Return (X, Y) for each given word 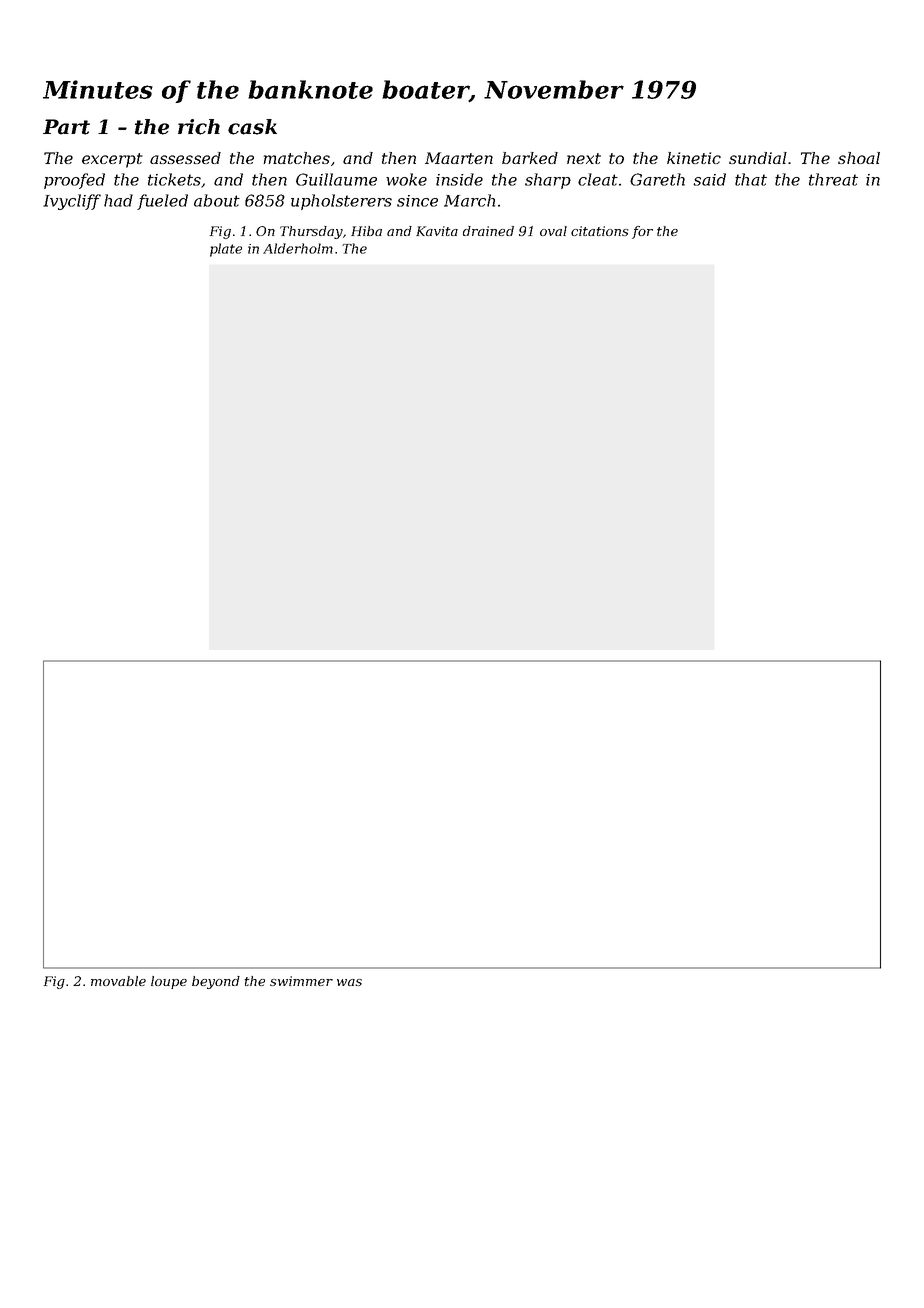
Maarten (459, 158)
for (642, 232)
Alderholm (298, 248)
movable (118, 981)
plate (226, 250)
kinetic (694, 158)
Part (66, 127)
